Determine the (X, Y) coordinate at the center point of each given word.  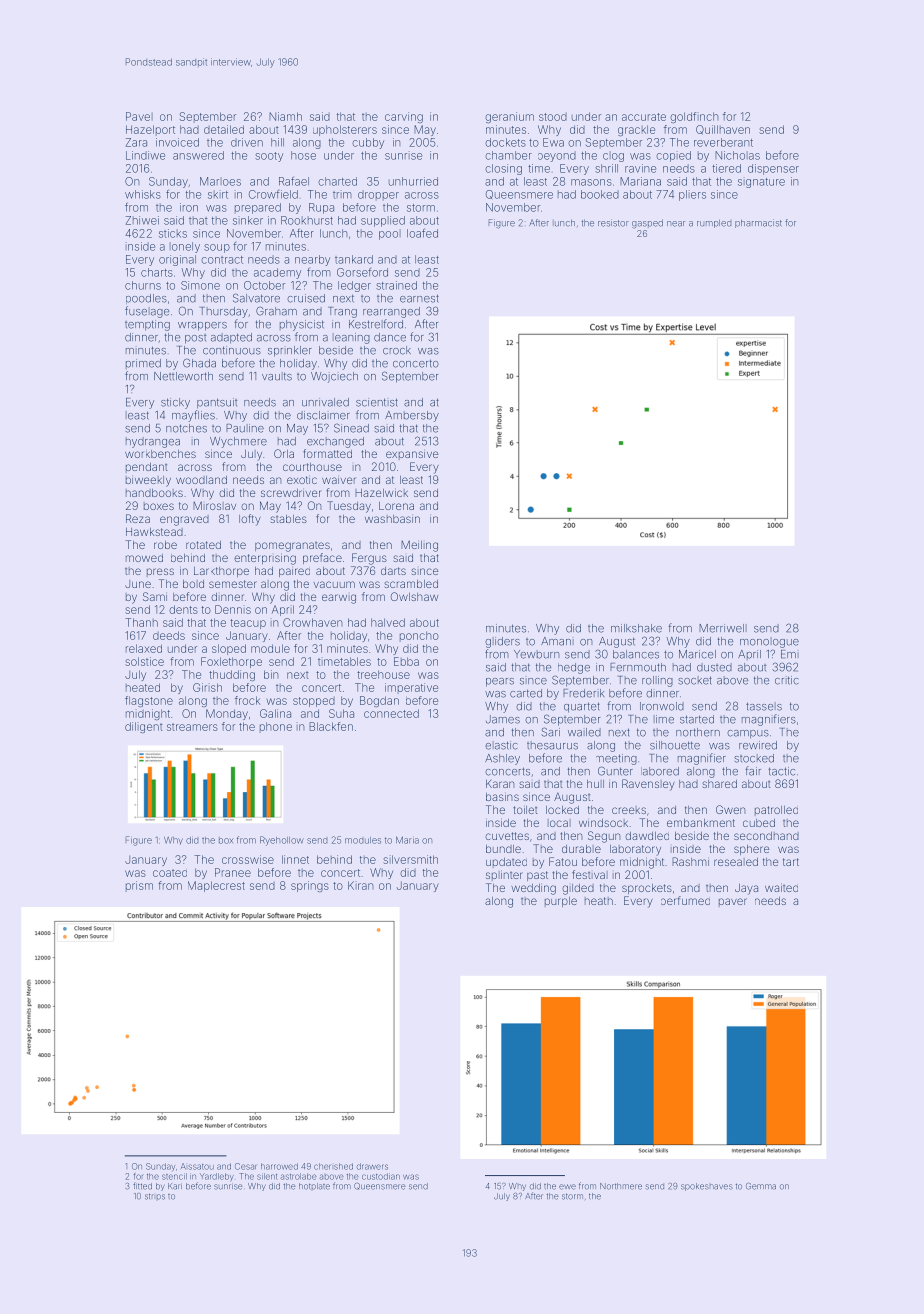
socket (695, 680)
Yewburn (536, 654)
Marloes (220, 181)
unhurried (413, 181)
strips (155, 1196)
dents (183, 609)
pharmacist (758, 223)
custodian (381, 1176)
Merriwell (723, 628)
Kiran (360, 885)
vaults (277, 376)
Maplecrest (216, 886)
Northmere (621, 1186)
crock (397, 350)
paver (733, 902)
